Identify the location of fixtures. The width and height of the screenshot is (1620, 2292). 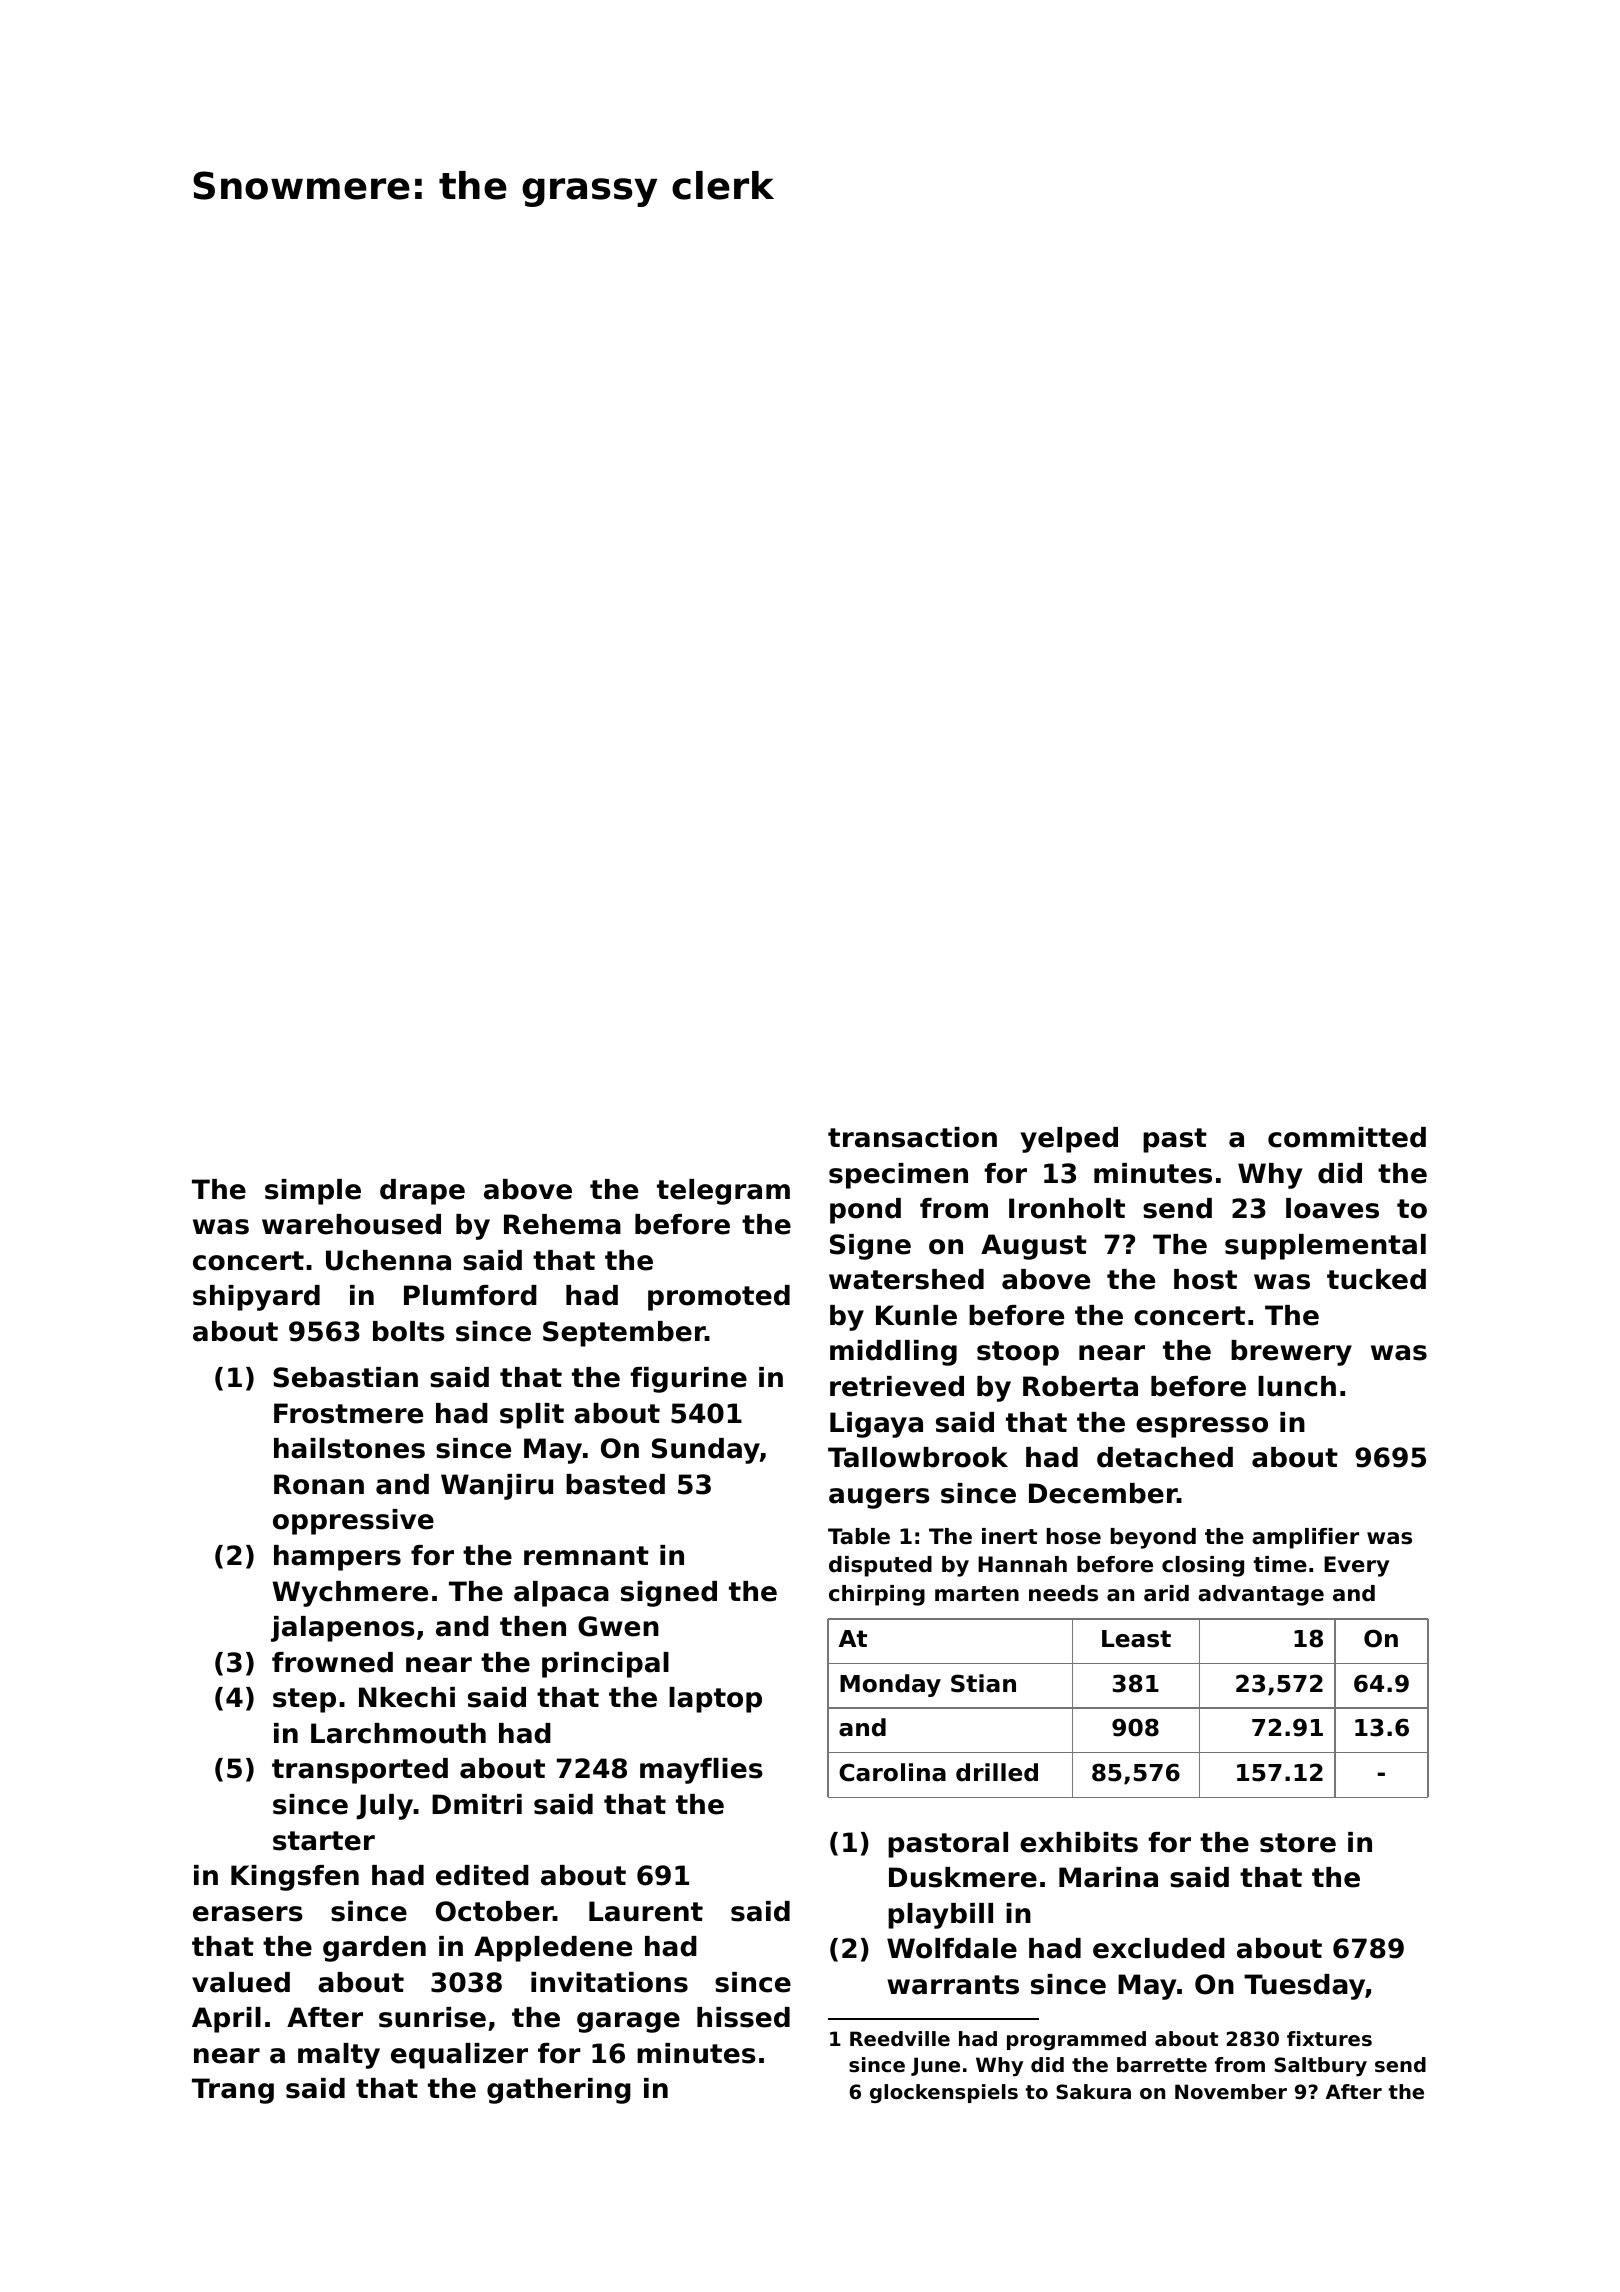
(1329, 2039).
